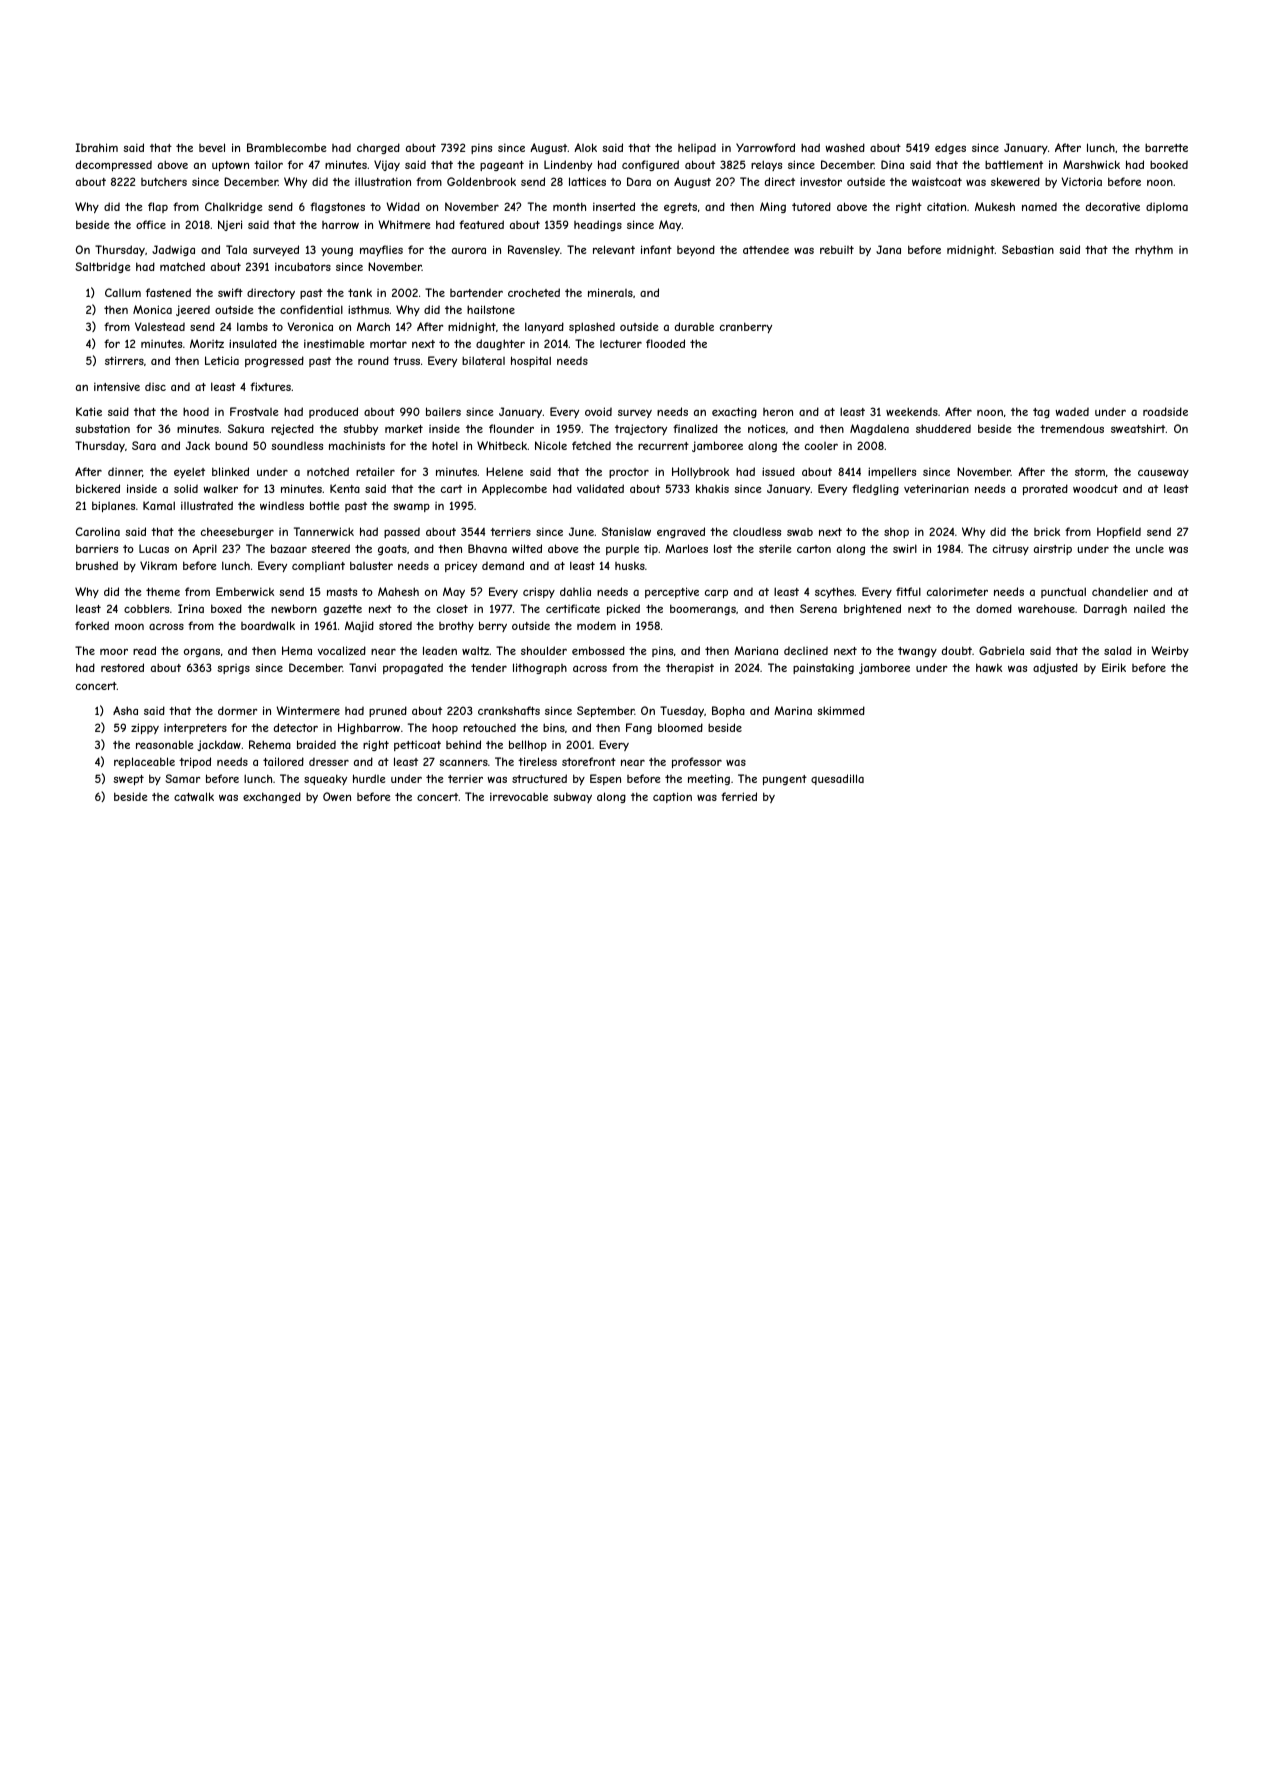  What do you see at coordinates (296, 727) in the screenshot?
I see `detector` at bounding box center [296, 727].
